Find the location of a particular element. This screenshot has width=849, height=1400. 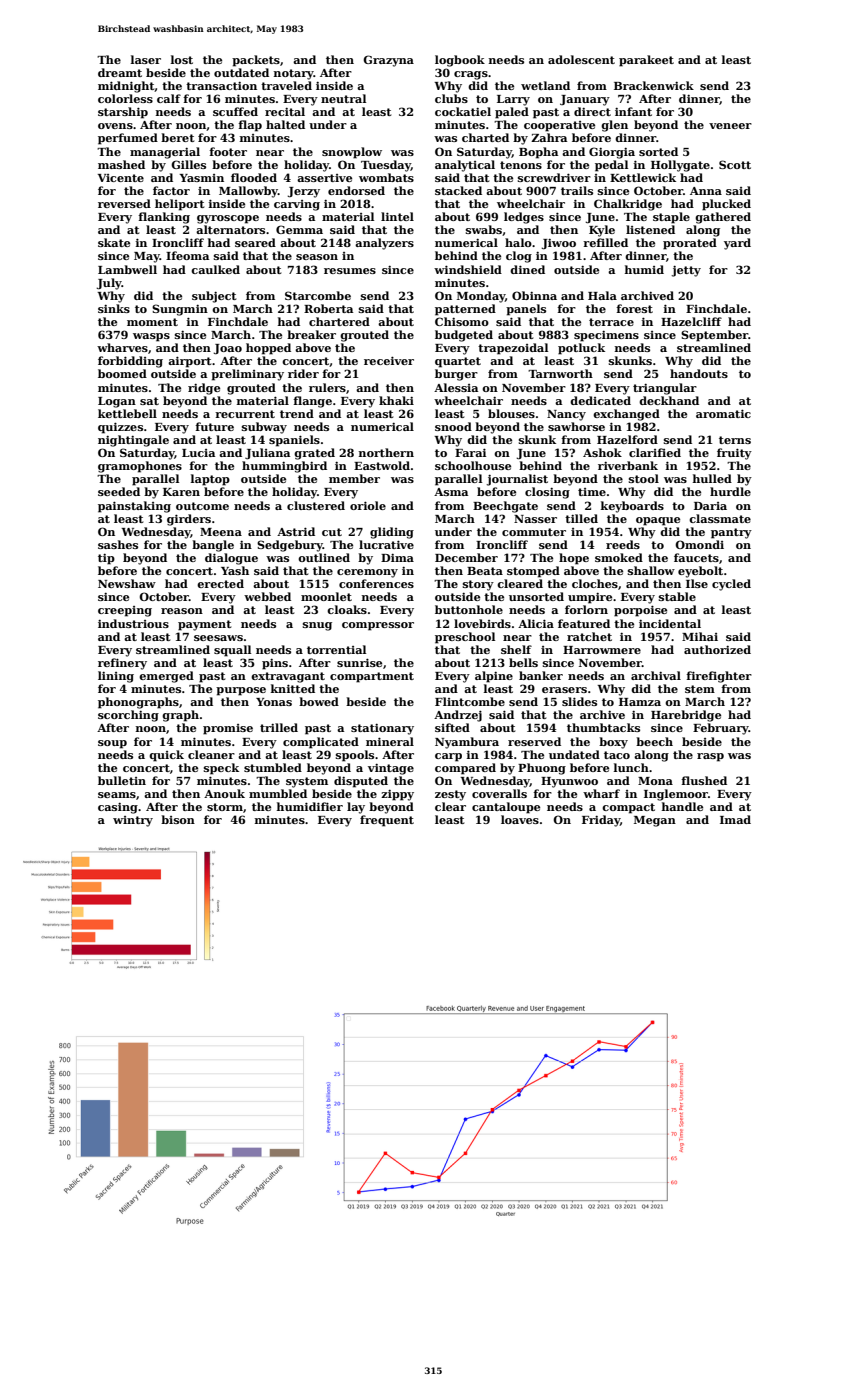

notary is located at coordinates (293, 74).
